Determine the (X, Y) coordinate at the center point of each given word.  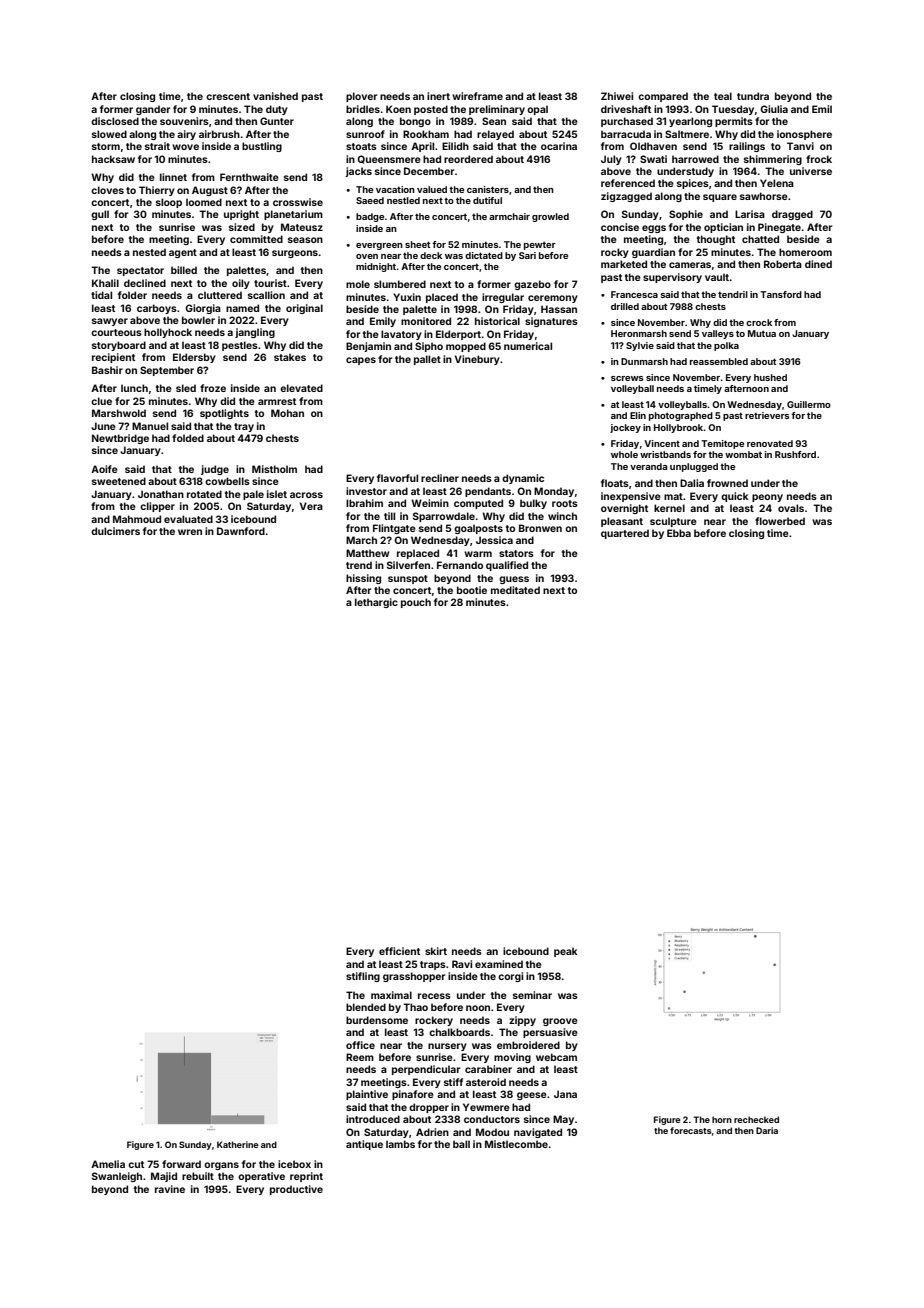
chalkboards (459, 1032)
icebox (294, 1164)
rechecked (756, 1119)
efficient (399, 951)
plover (361, 97)
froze (213, 388)
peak (565, 952)
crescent (228, 96)
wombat (743, 454)
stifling (363, 977)
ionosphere (804, 135)
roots (565, 503)
